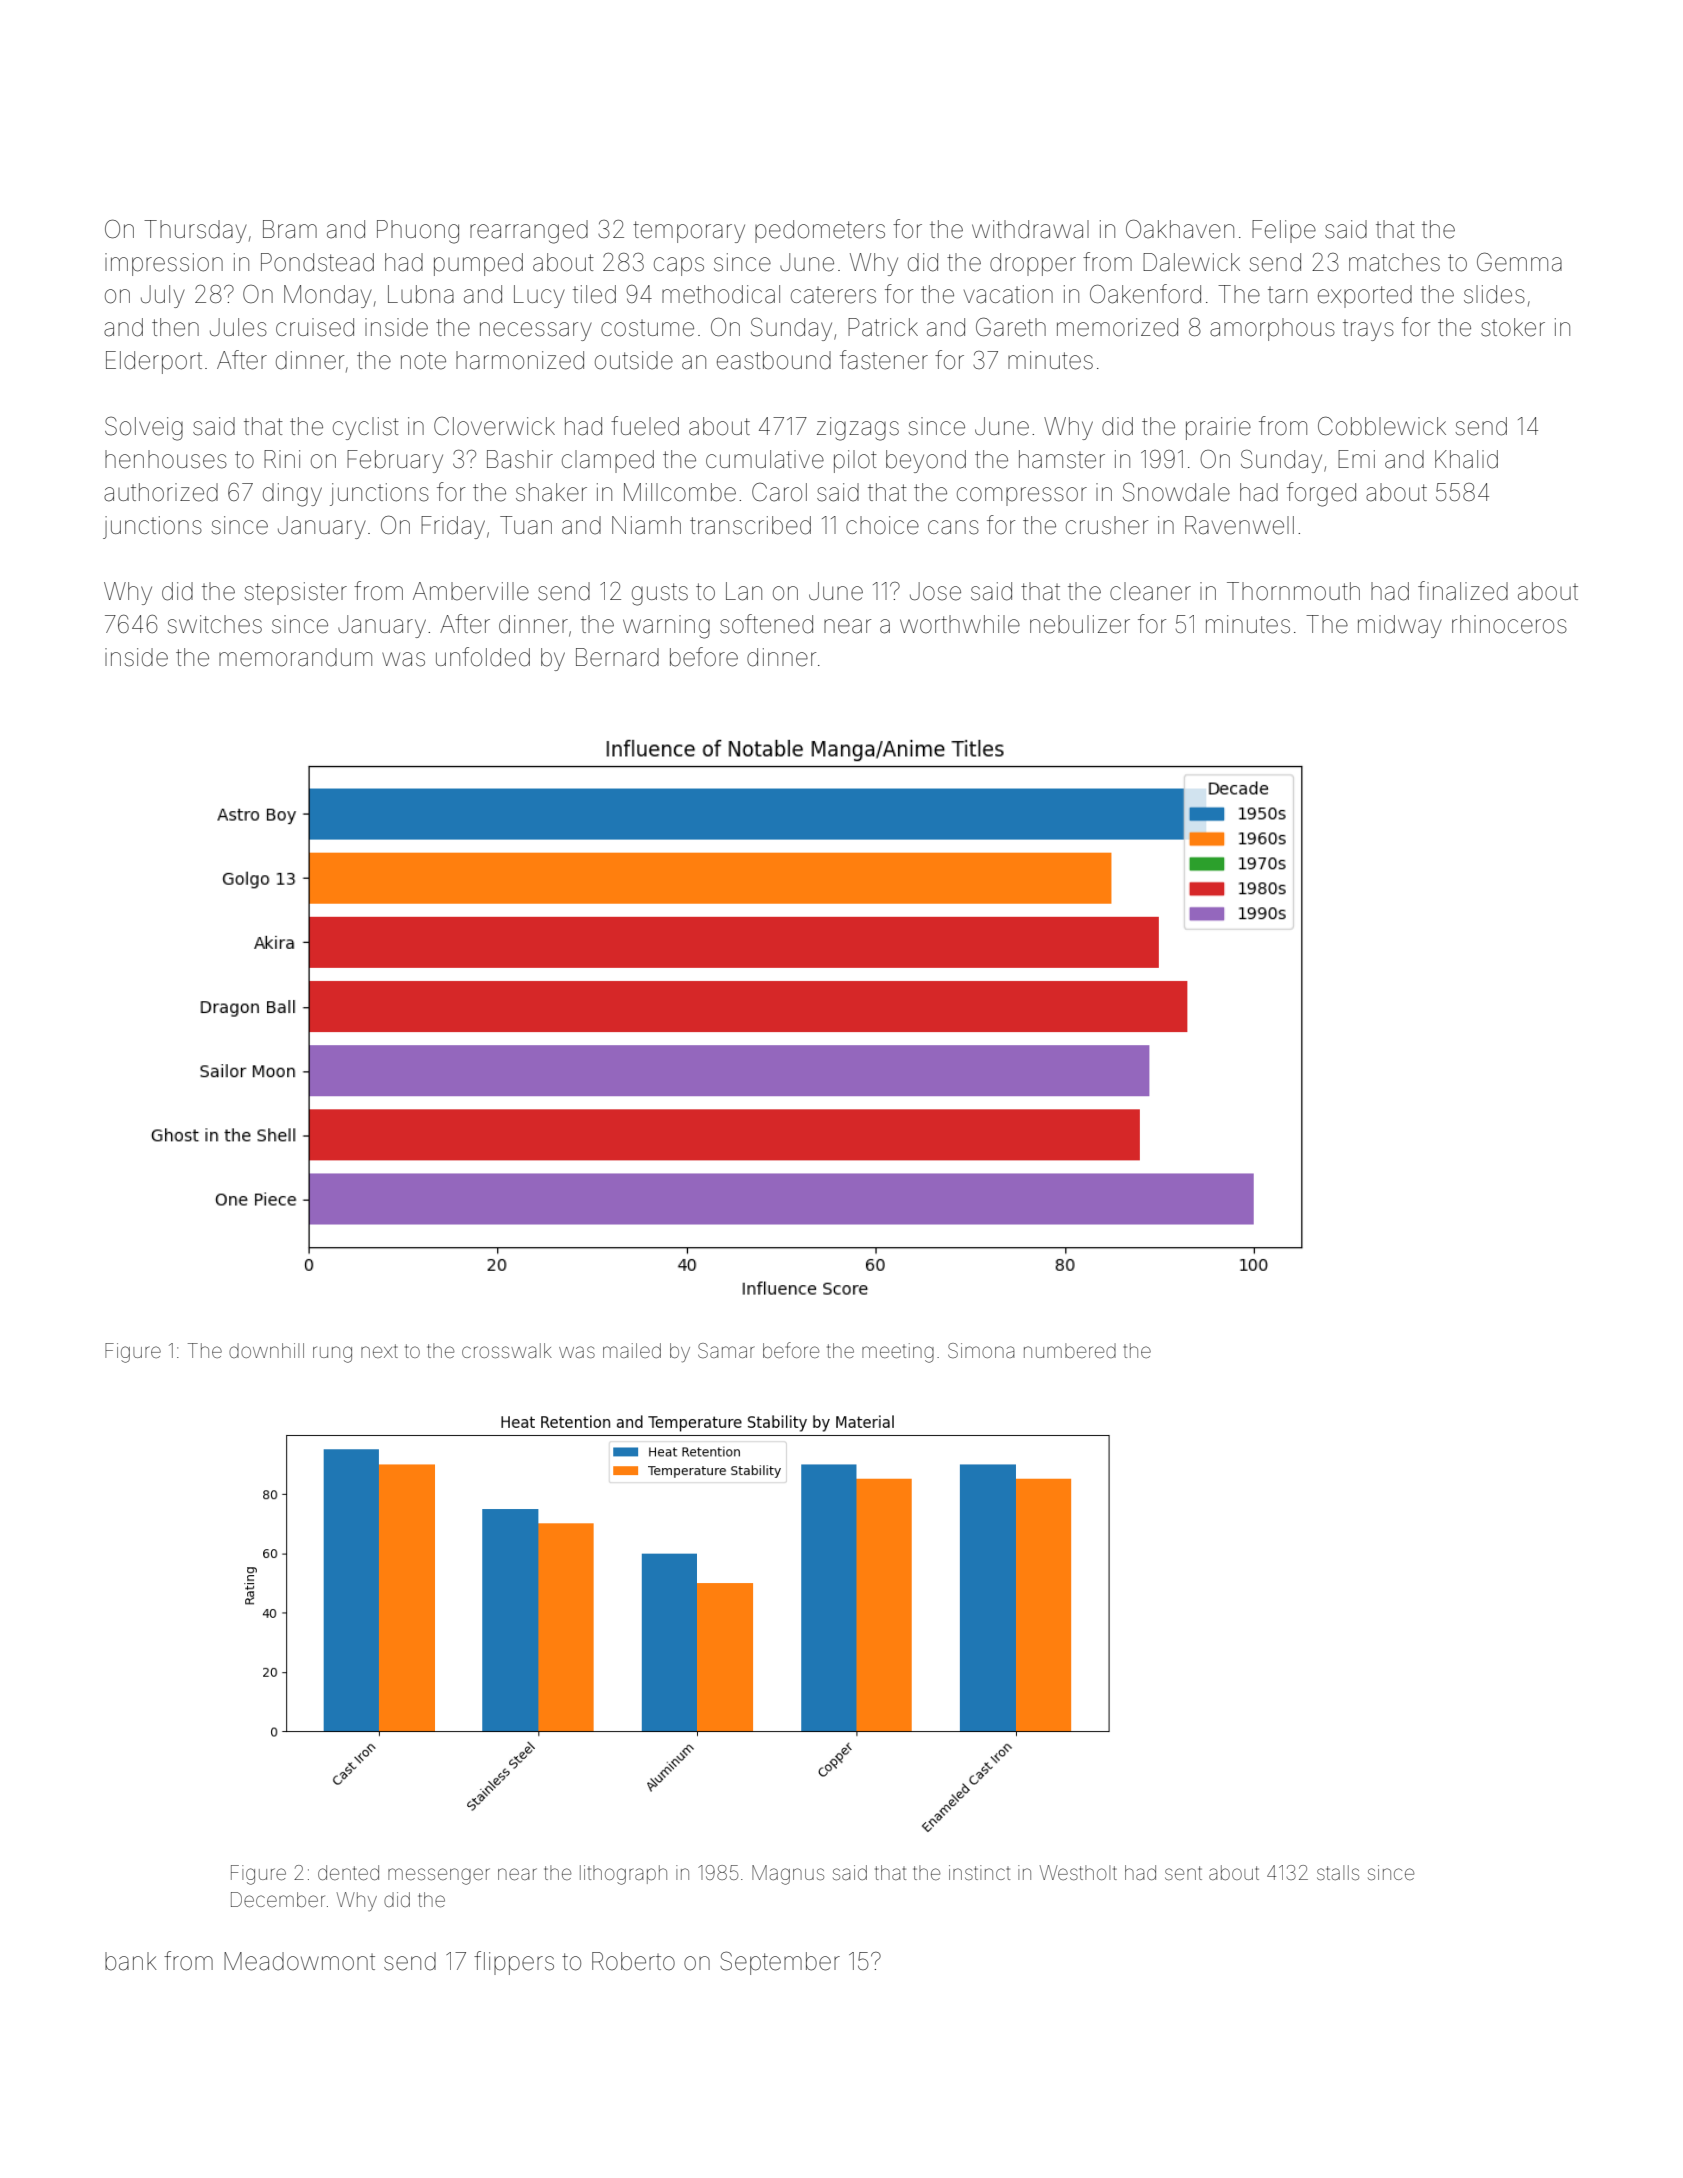  What do you see at coordinates (1287, 295) in the image?
I see `tarn` at bounding box center [1287, 295].
